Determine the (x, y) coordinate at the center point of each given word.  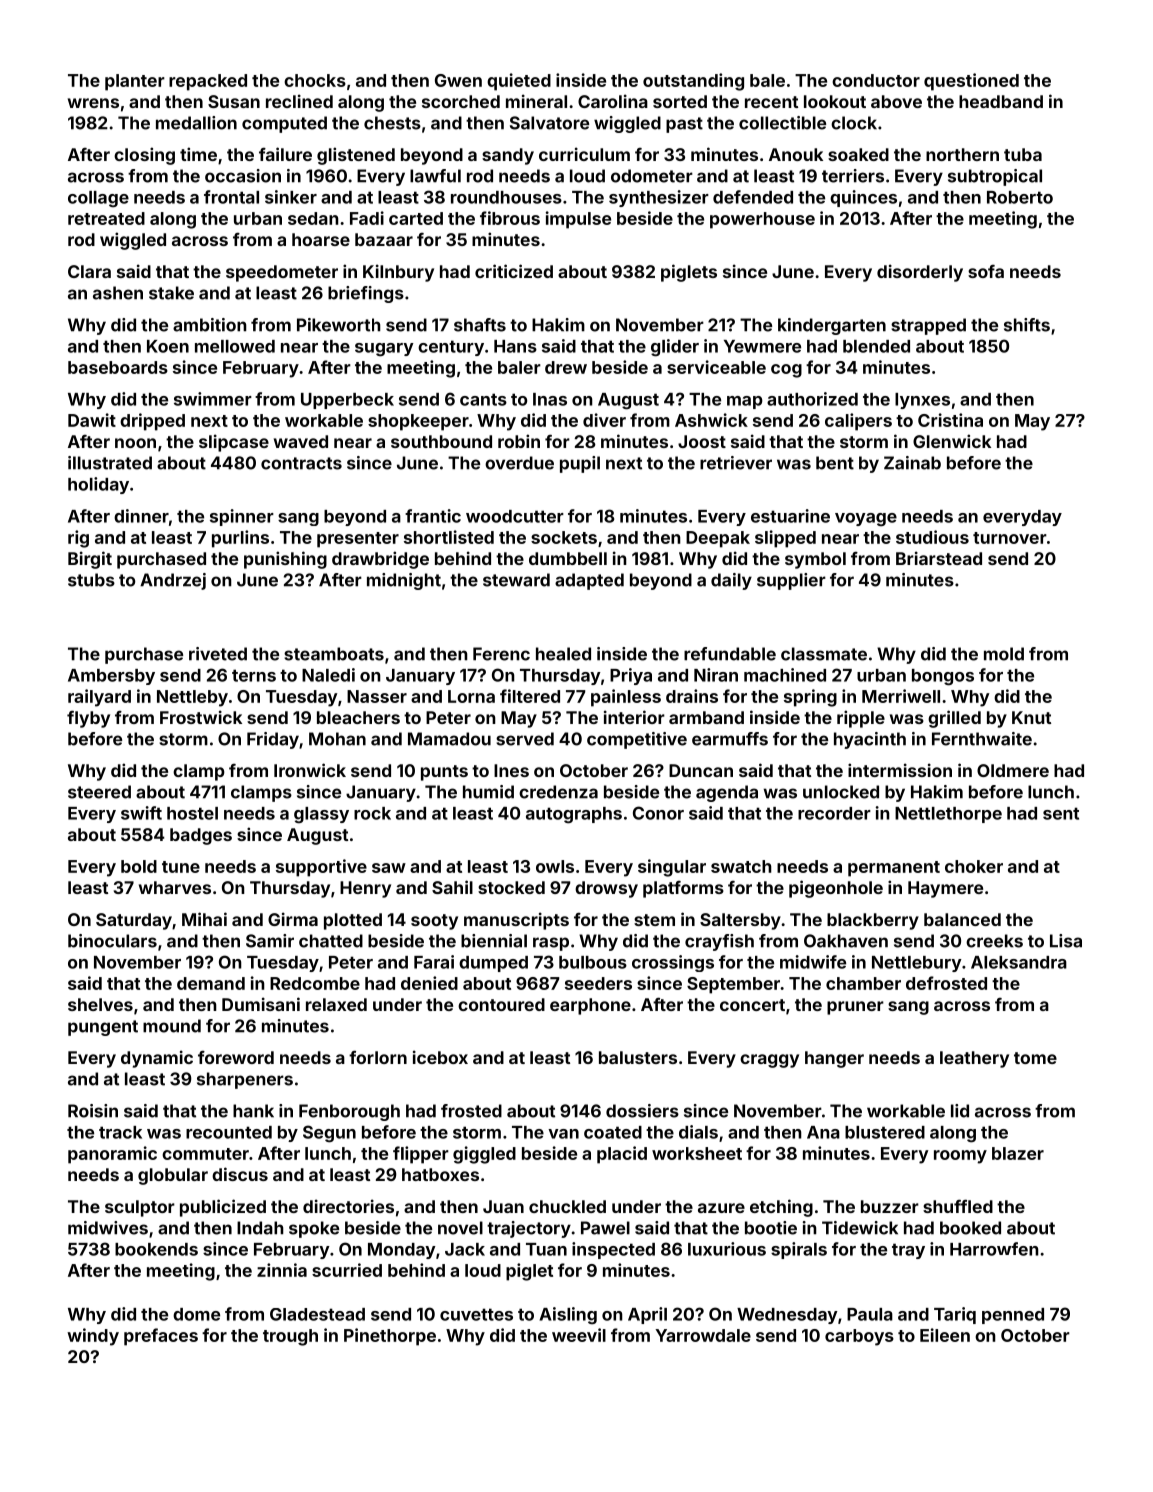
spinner (242, 517)
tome (1035, 1058)
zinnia (282, 1270)
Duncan (701, 770)
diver (604, 420)
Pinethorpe (390, 1337)
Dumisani (261, 1004)
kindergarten (832, 326)
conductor (876, 80)
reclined (299, 101)
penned (1013, 1316)
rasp (551, 944)
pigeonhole (836, 889)
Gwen (458, 80)
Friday (273, 740)
